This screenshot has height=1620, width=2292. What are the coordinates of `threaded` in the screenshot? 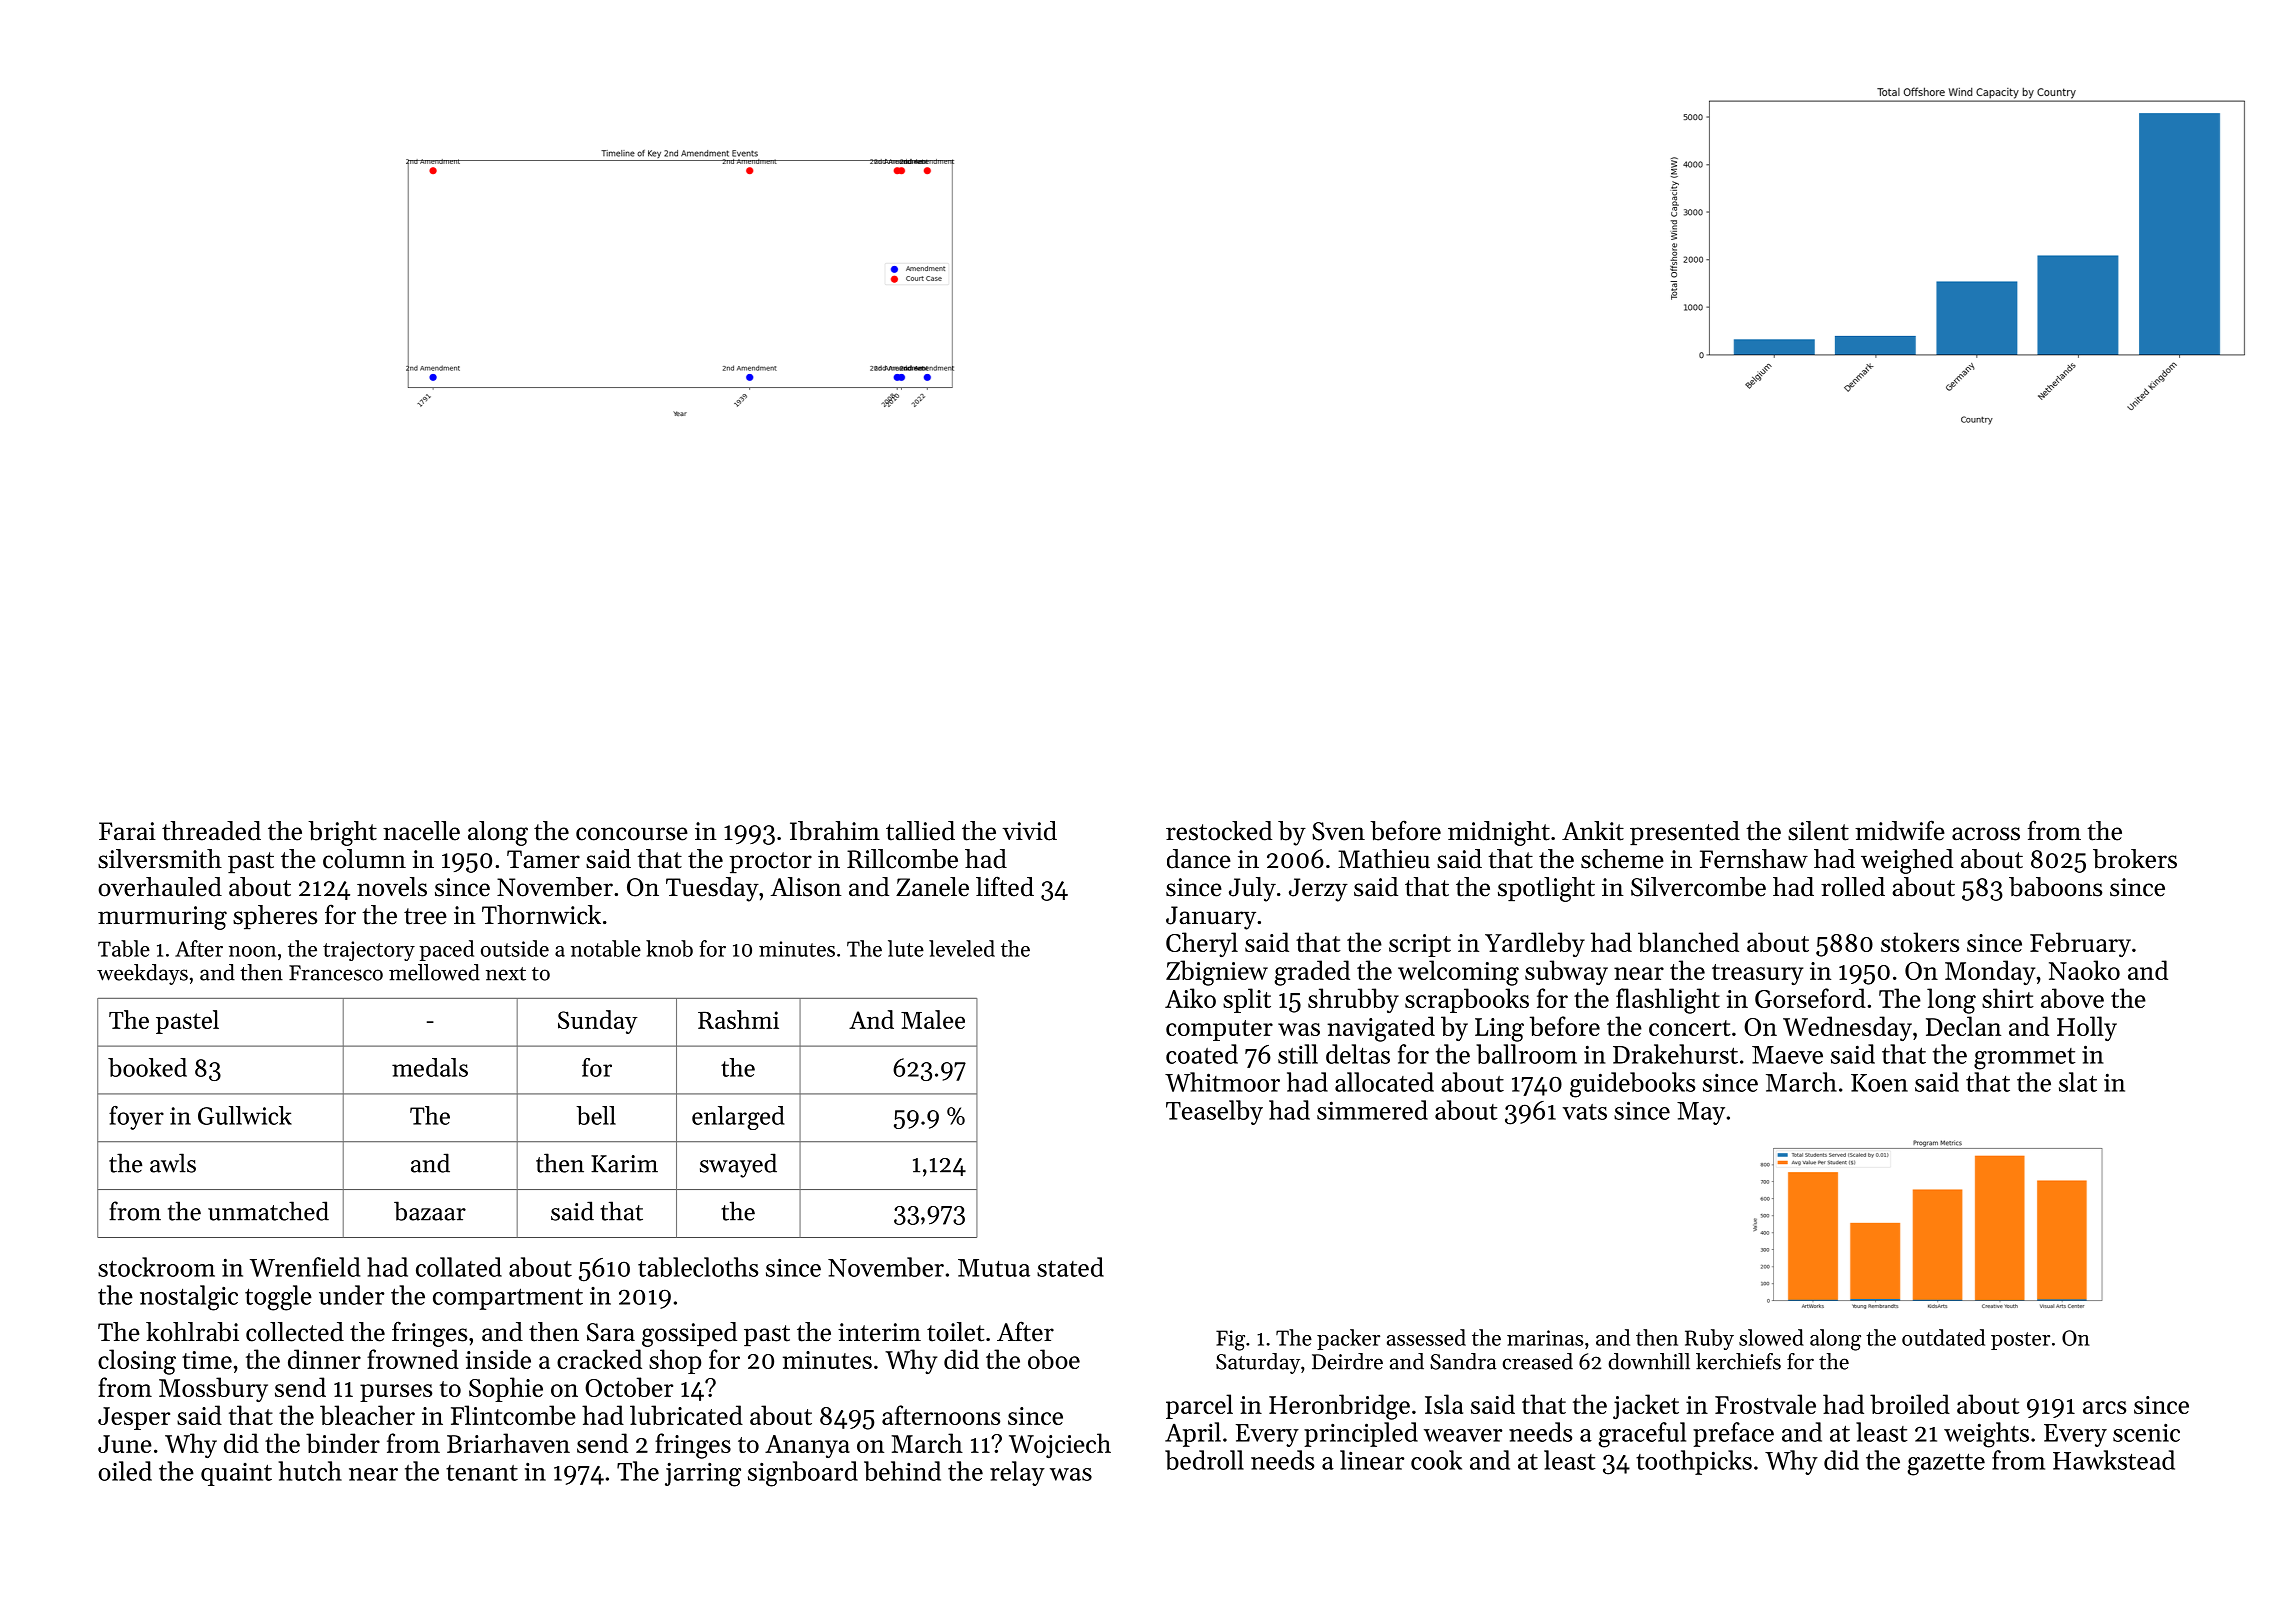 It's located at (211, 831).
